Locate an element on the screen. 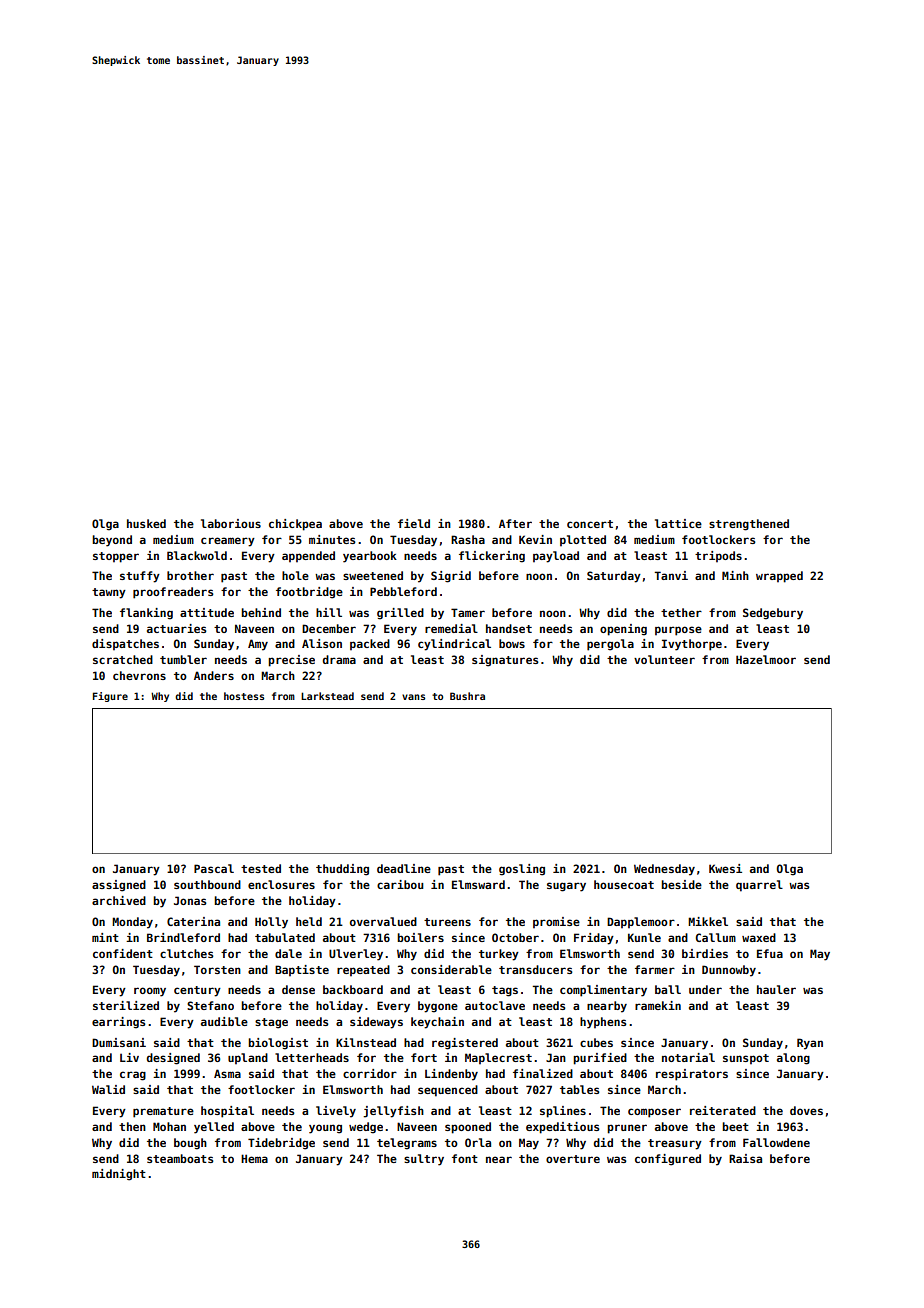  actuaries is located at coordinates (176, 628).
